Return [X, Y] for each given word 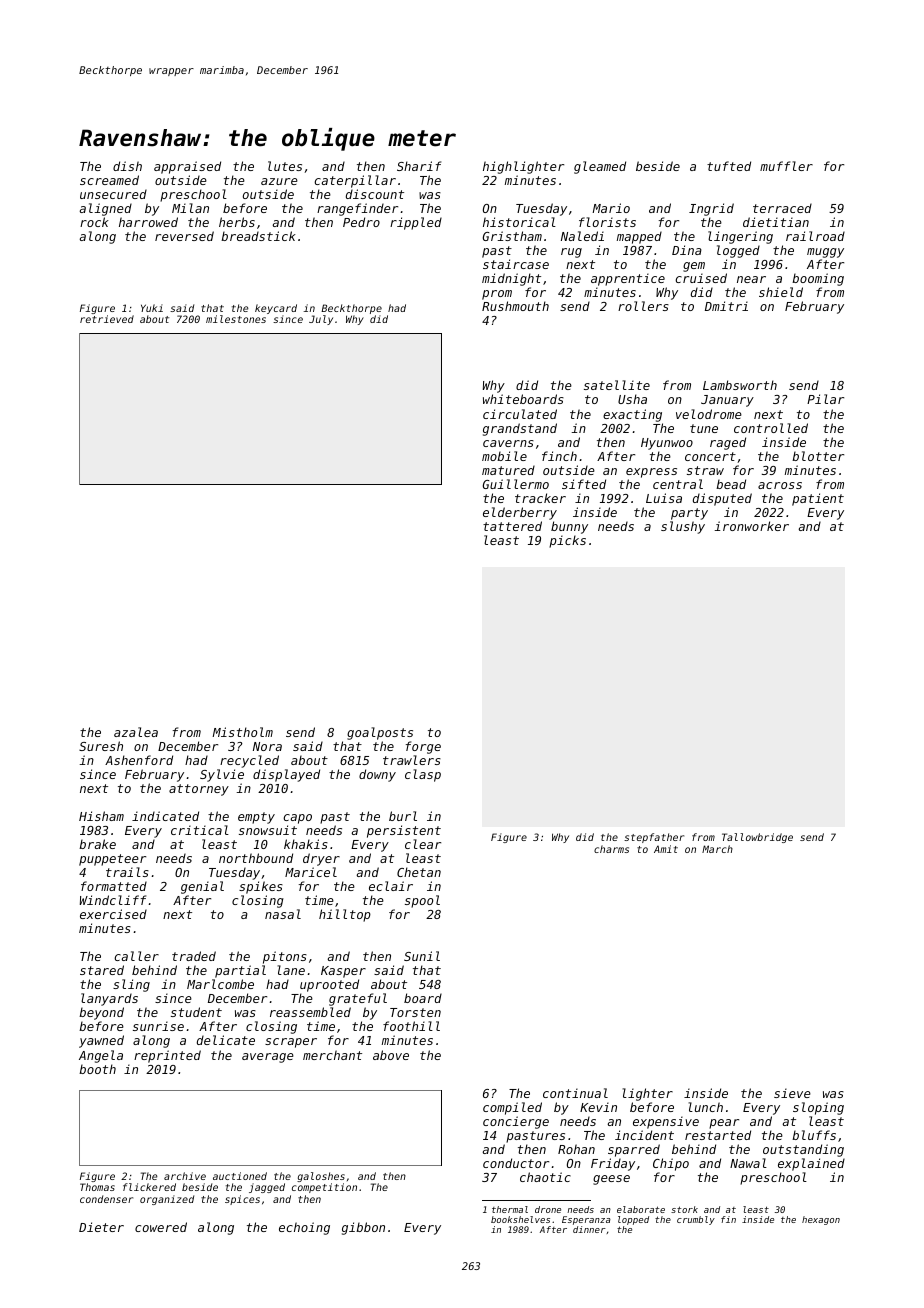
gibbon [363, 1228]
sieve [792, 1093]
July [321, 320]
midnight [511, 279]
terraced [782, 208]
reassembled [310, 1012]
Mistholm [242, 732]
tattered [512, 526]
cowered [161, 1227]
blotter [818, 456]
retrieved [107, 319]
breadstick [258, 236]
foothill [411, 1026]
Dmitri [726, 306]
